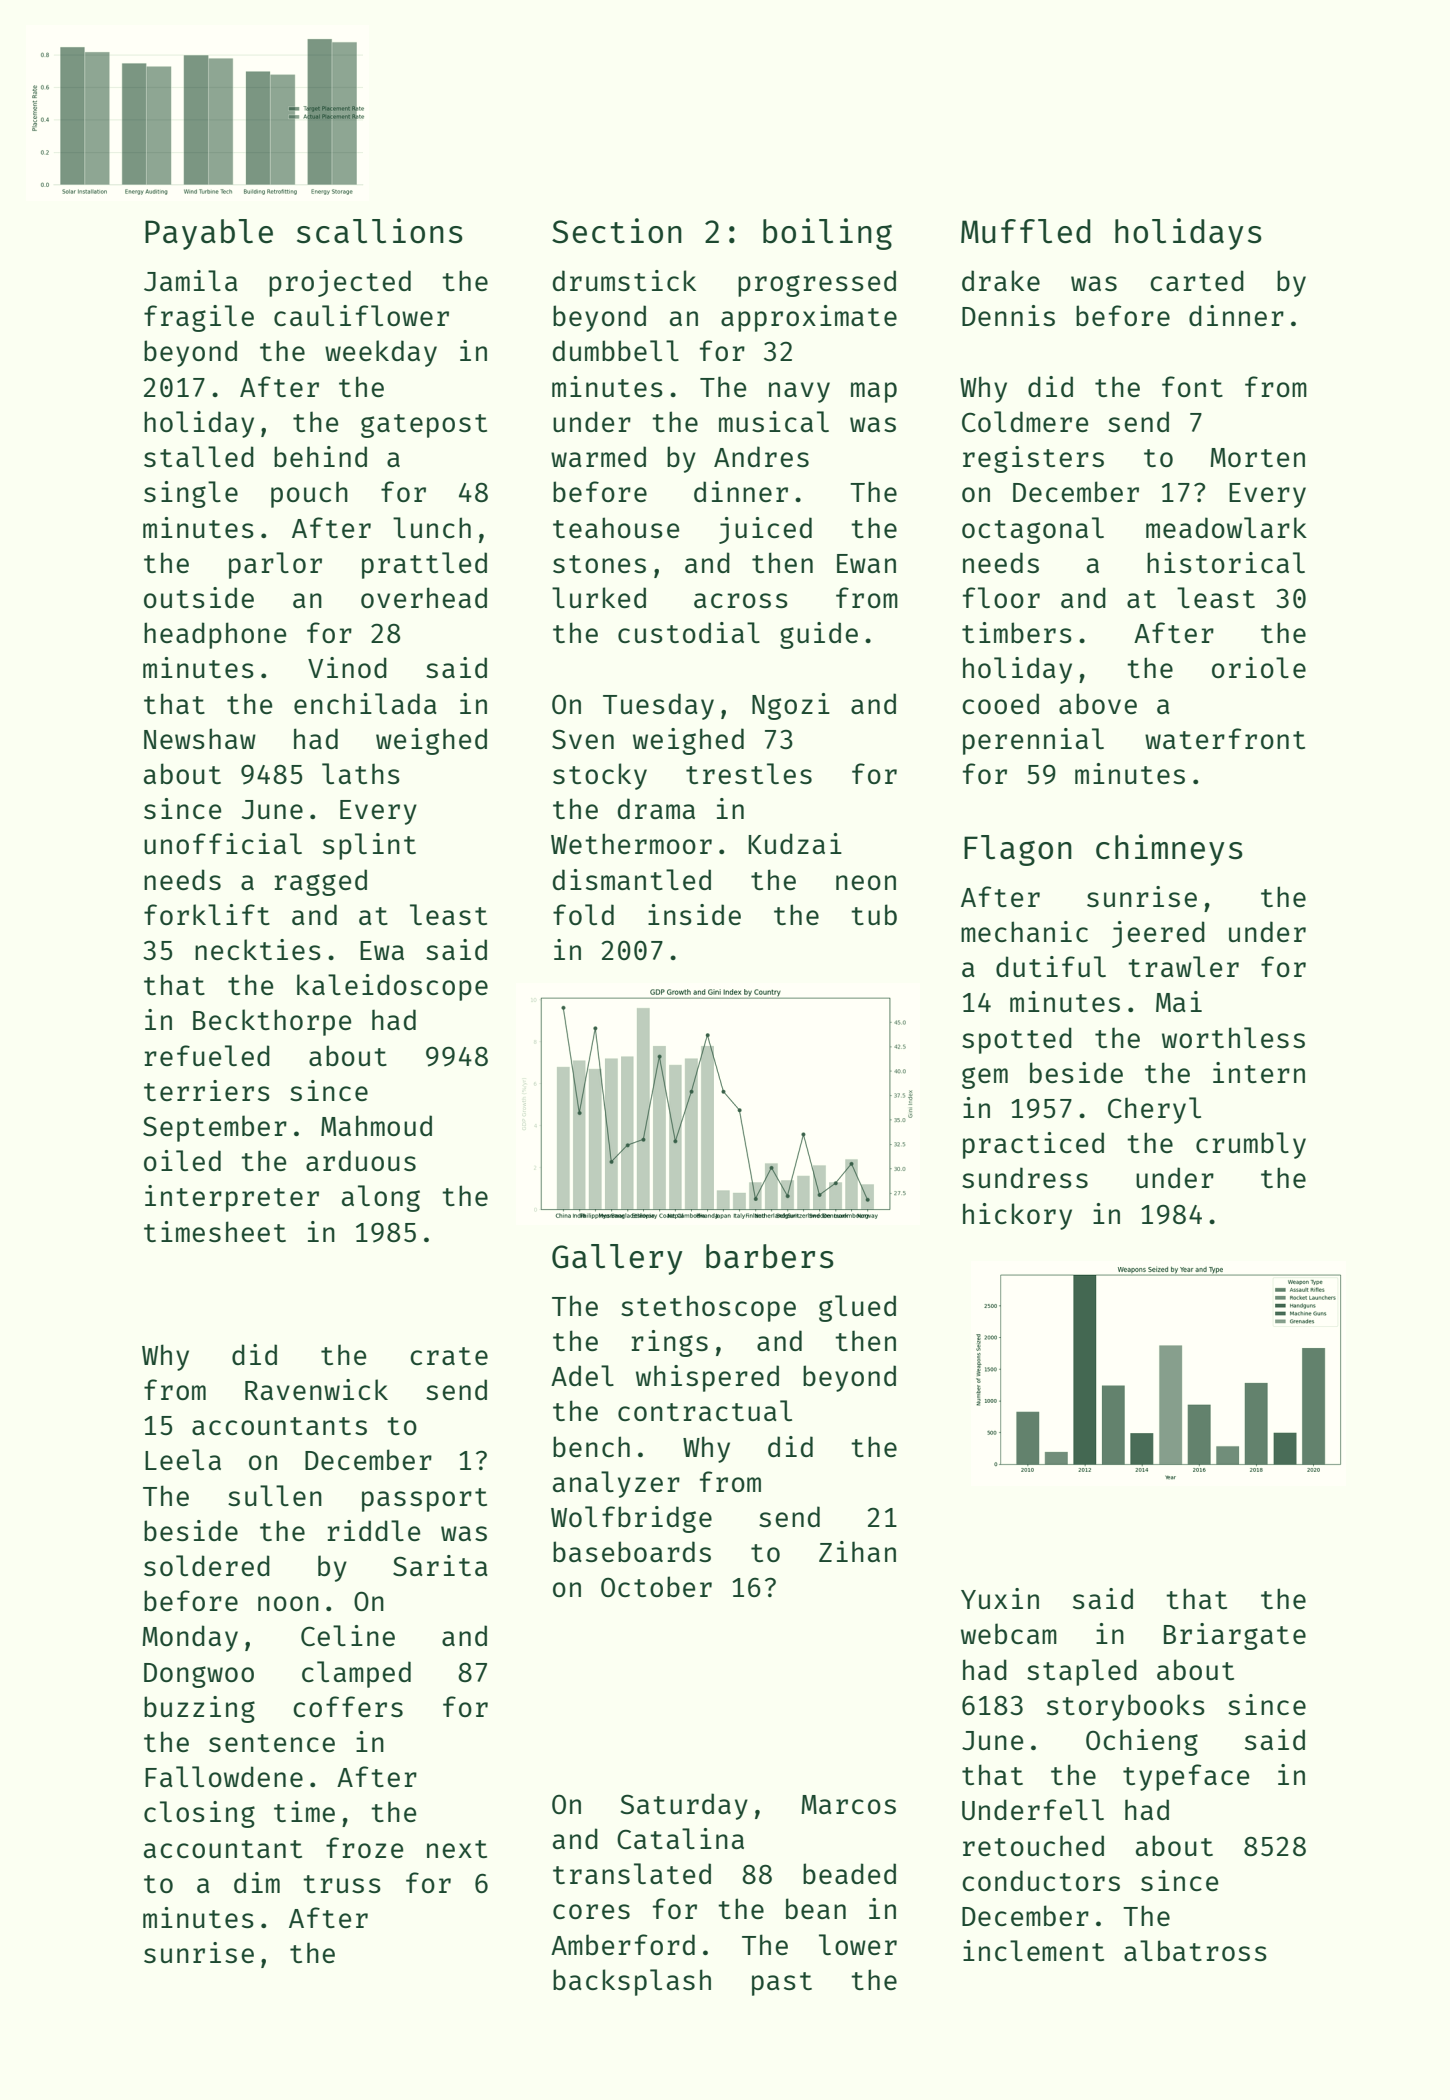  What do you see at coordinates (320, 456) in the image?
I see `behind` at bounding box center [320, 456].
